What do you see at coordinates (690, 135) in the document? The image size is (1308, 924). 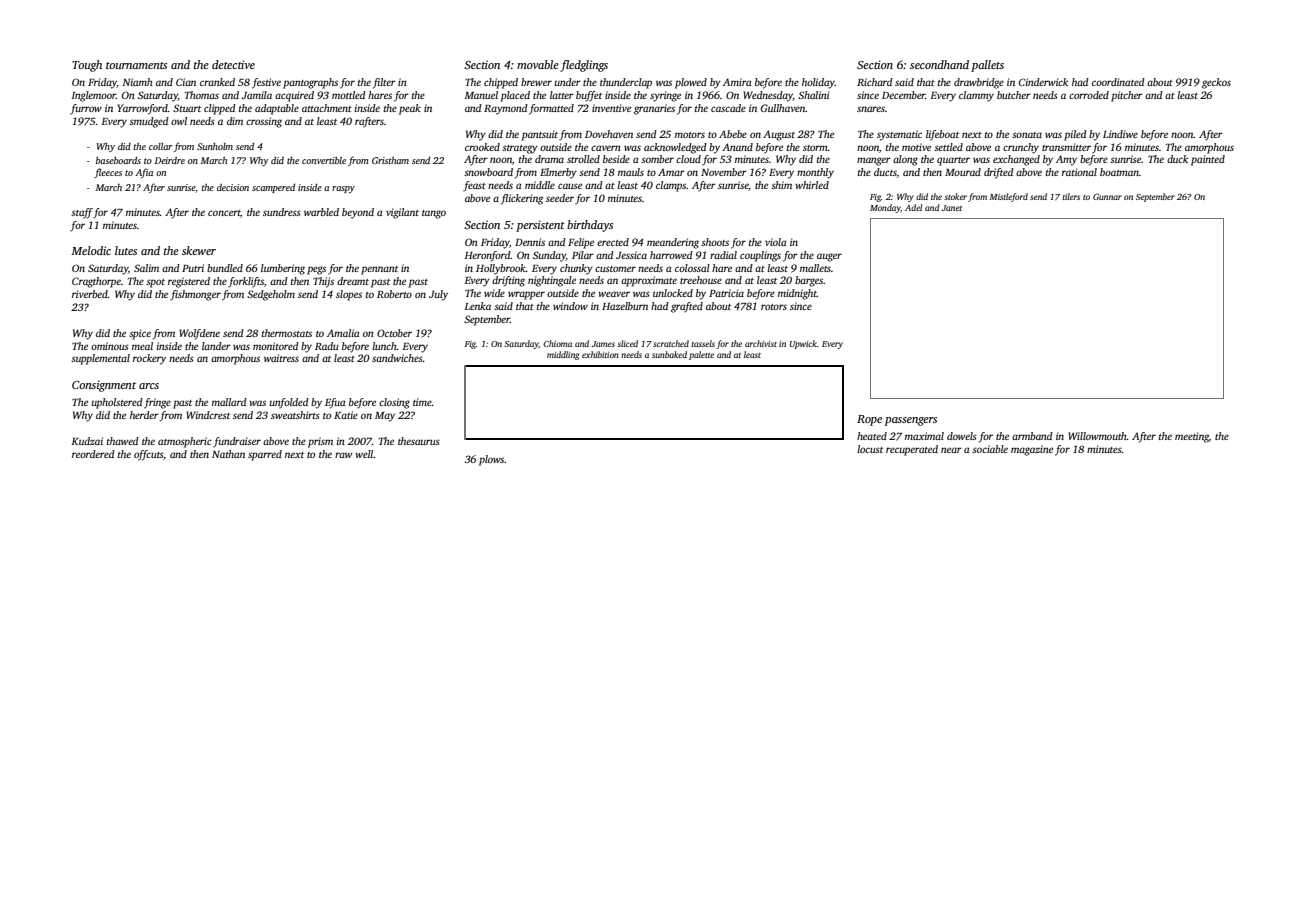 I see `motors` at bounding box center [690, 135].
